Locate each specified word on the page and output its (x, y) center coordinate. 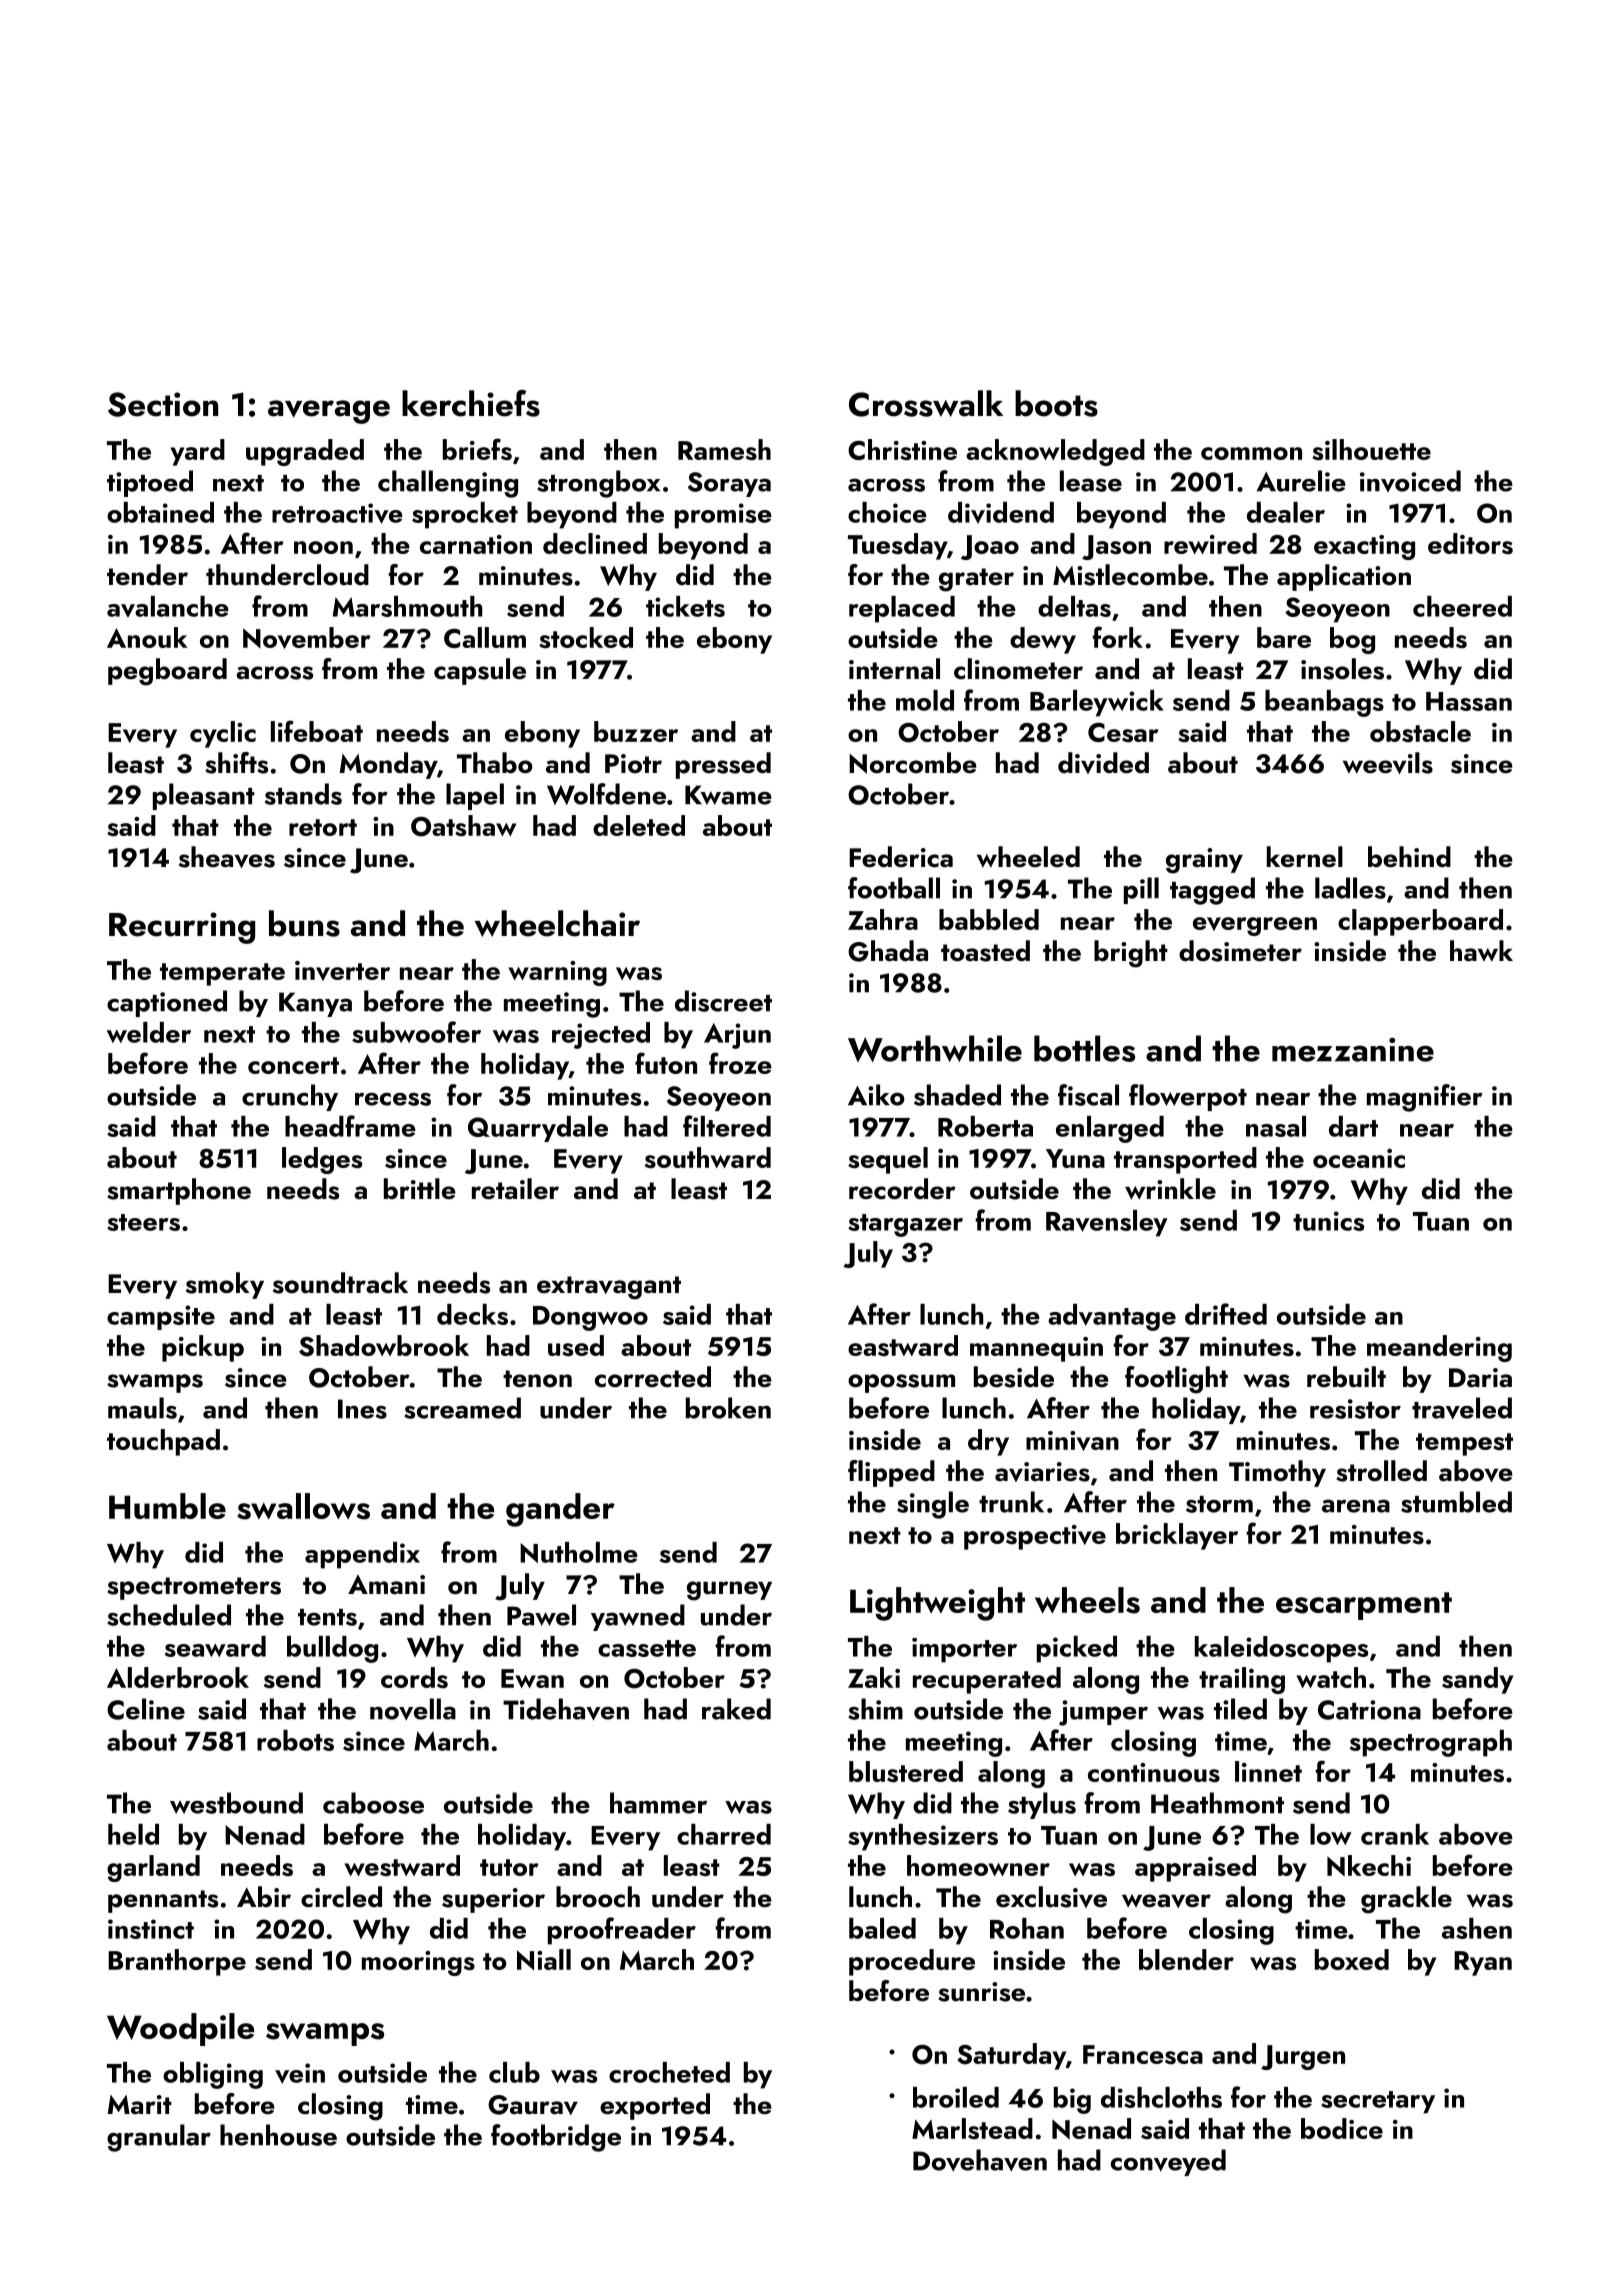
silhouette (1371, 449)
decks (472, 1314)
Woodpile (180, 2029)
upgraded (305, 452)
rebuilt (1346, 1377)
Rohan (1027, 1928)
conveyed (1168, 2162)
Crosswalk (926, 403)
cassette (647, 1648)
